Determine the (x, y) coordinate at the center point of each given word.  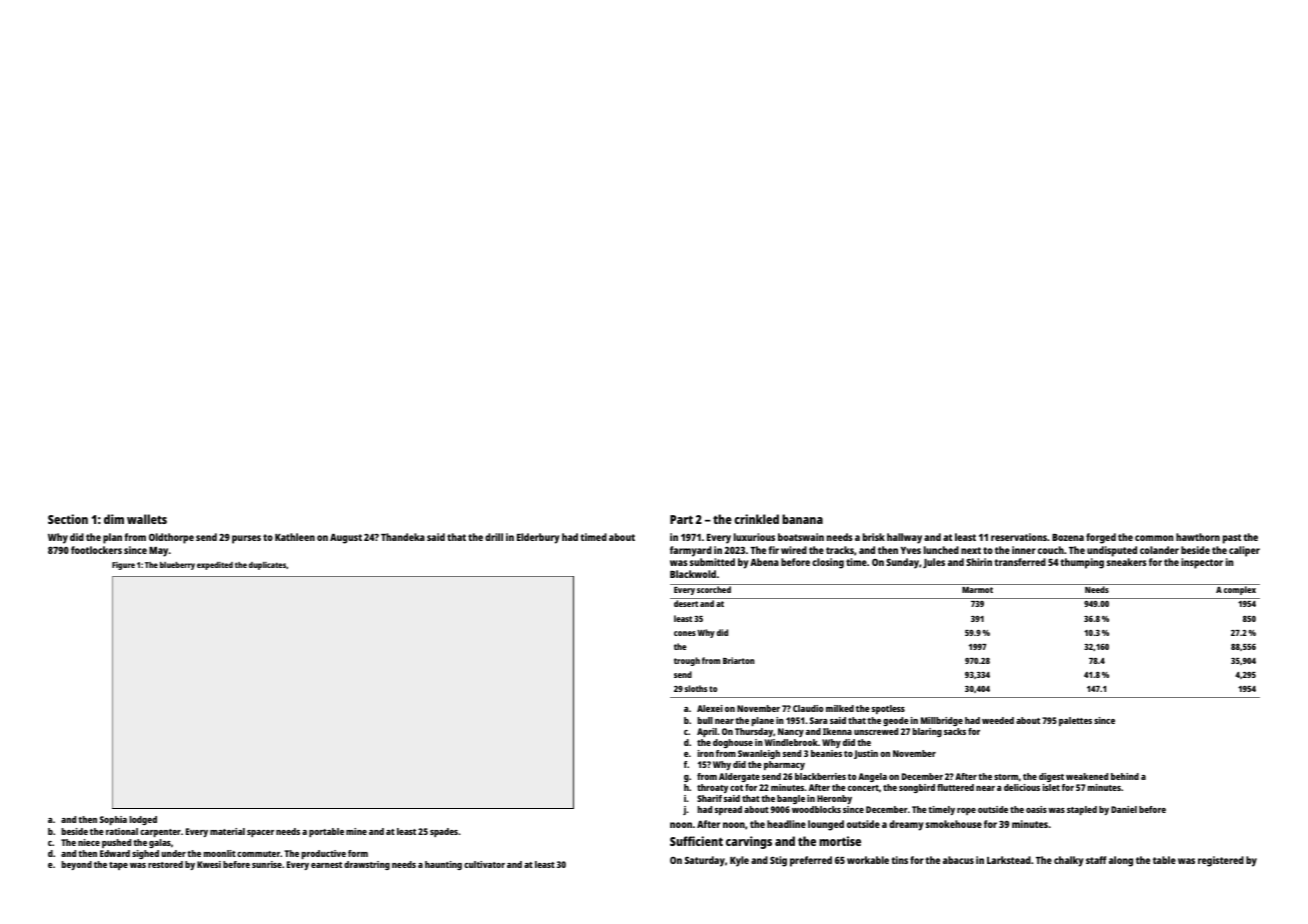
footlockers (96, 550)
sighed (145, 854)
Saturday (705, 861)
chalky (1069, 861)
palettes (1075, 721)
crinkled (756, 519)
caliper (1244, 551)
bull (705, 720)
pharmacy (784, 765)
